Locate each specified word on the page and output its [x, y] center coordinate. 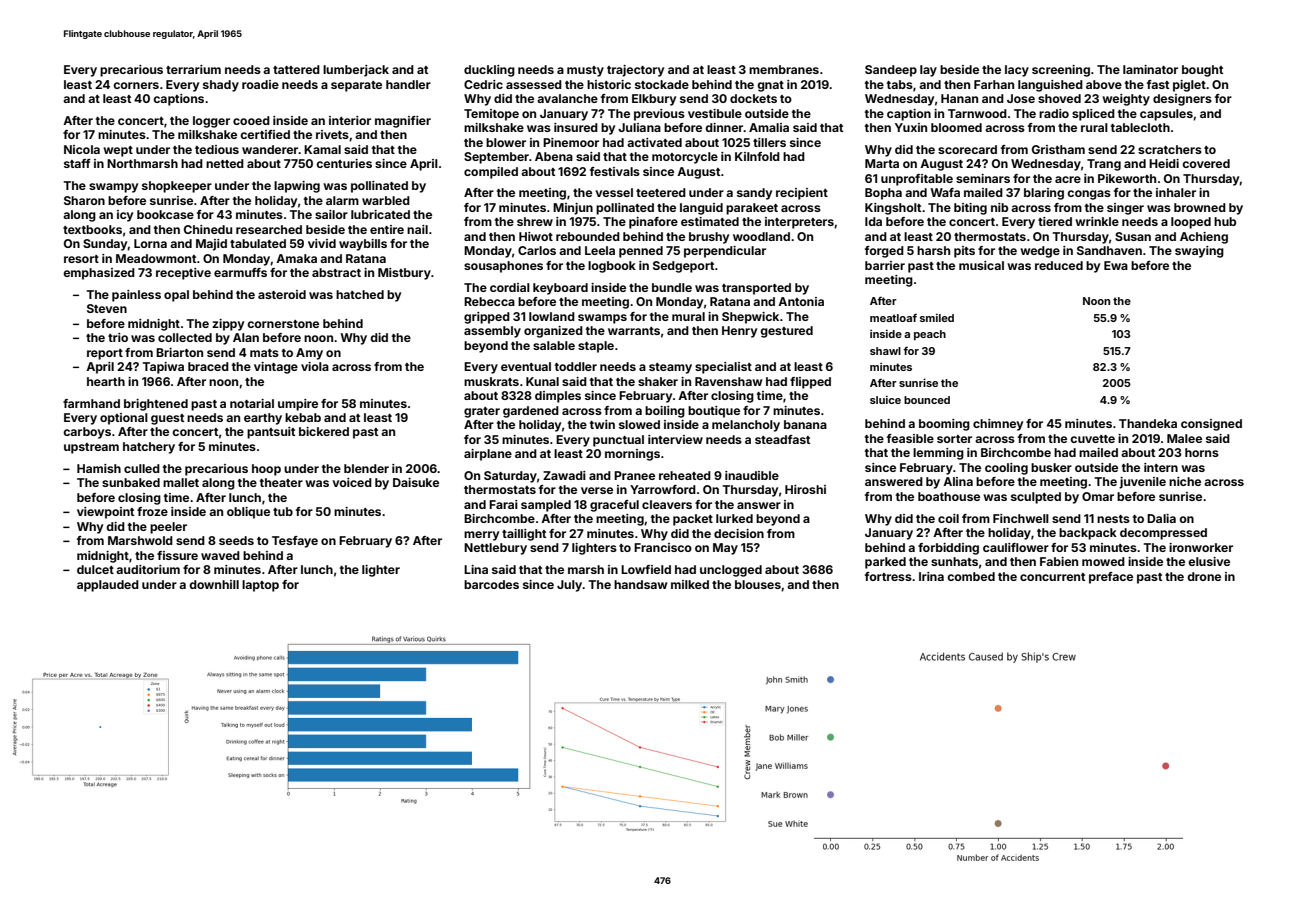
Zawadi [564, 475]
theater [281, 482]
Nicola [82, 149]
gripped [487, 318]
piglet [1189, 86]
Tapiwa [163, 368]
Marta [882, 163]
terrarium [193, 69]
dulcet [95, 569]
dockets [753, 98]
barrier [885, 265]
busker [1051, 467]
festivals [615, 171]
